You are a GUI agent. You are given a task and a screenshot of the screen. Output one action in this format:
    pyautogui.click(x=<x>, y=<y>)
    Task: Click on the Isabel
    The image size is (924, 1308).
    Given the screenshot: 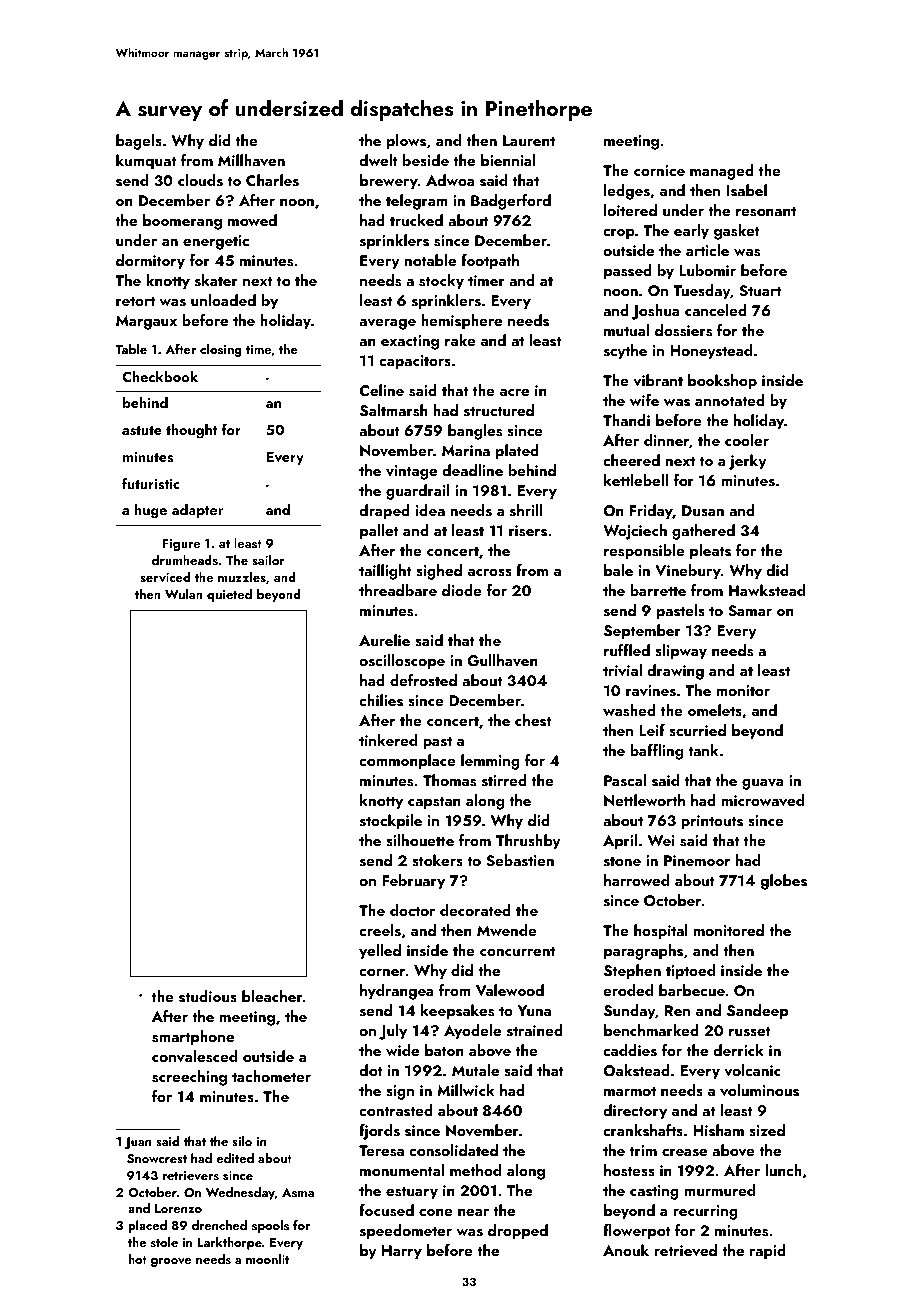 What is the action you would take?
    pyautogui.click(x=746, y=190)
